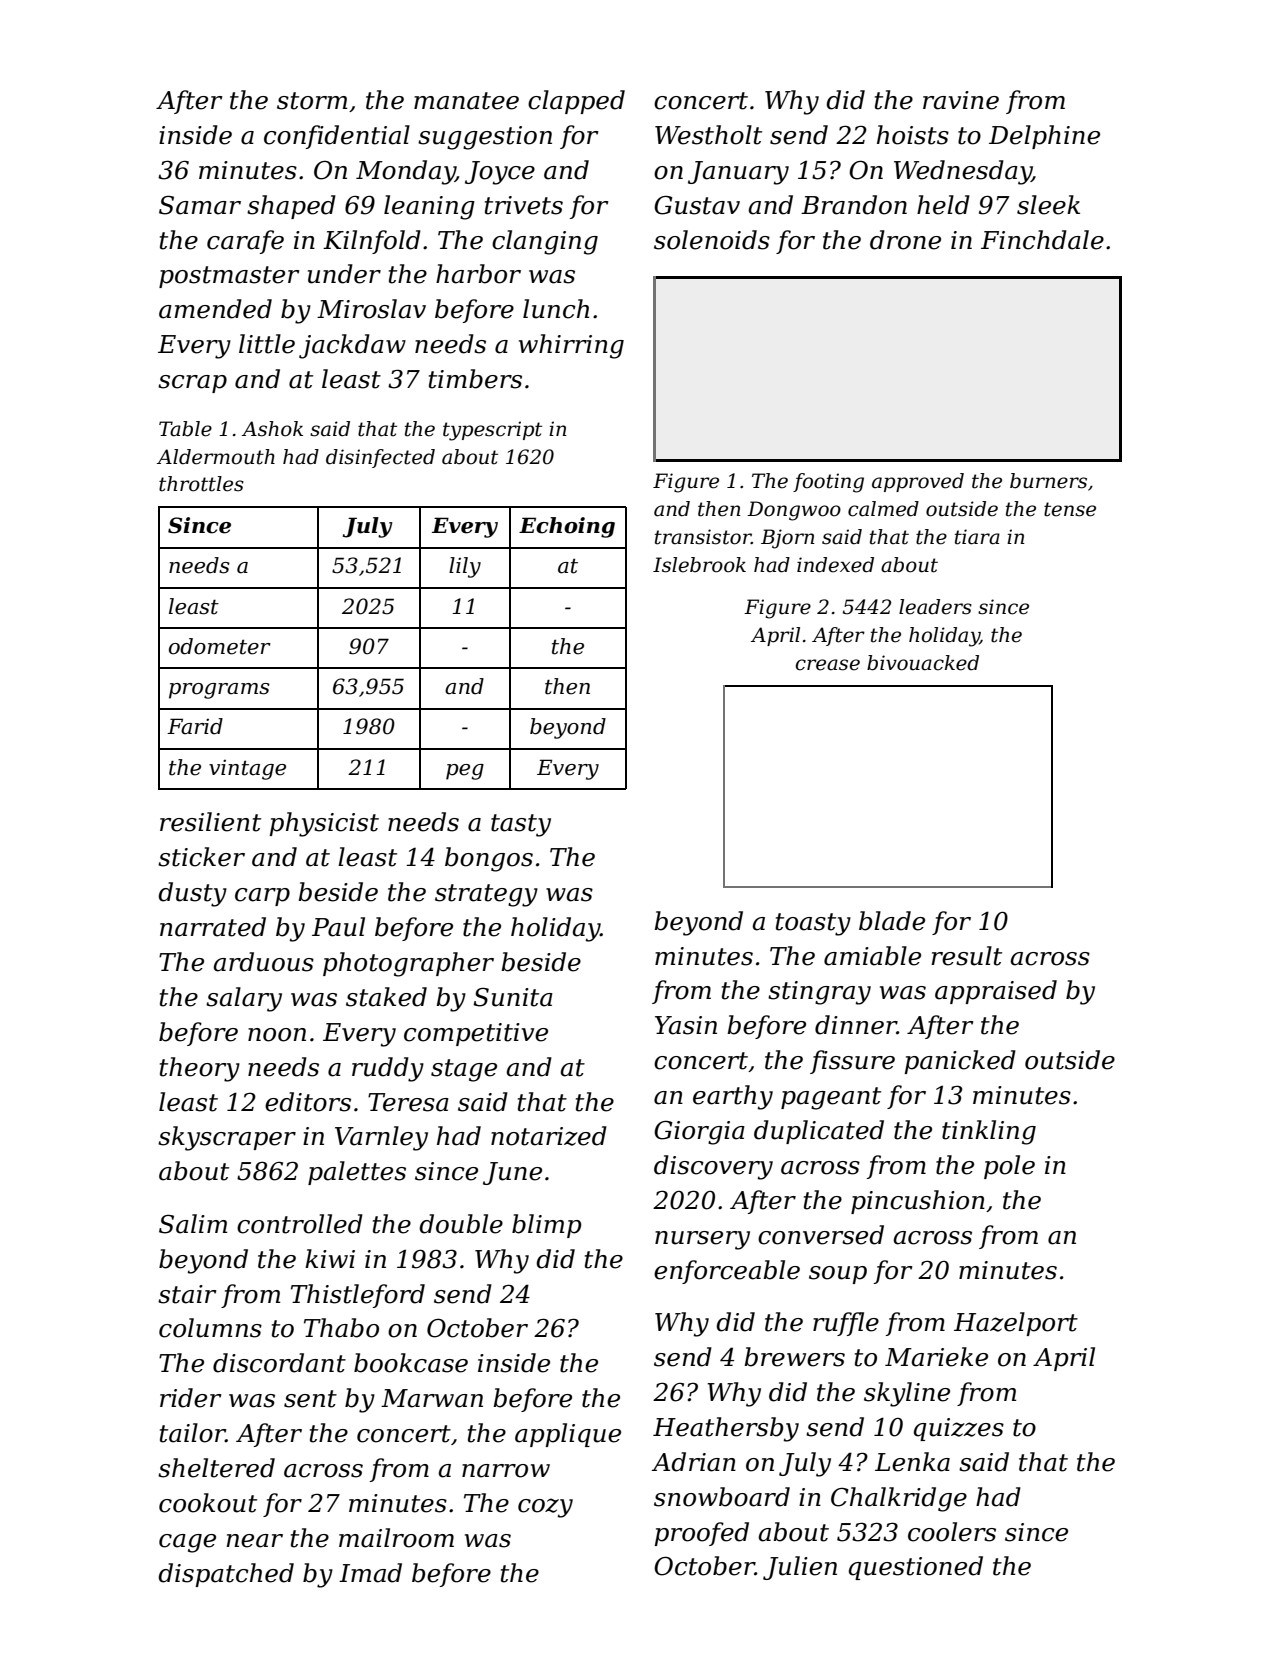  I want to click on Islebrook, so click(699, 565).
